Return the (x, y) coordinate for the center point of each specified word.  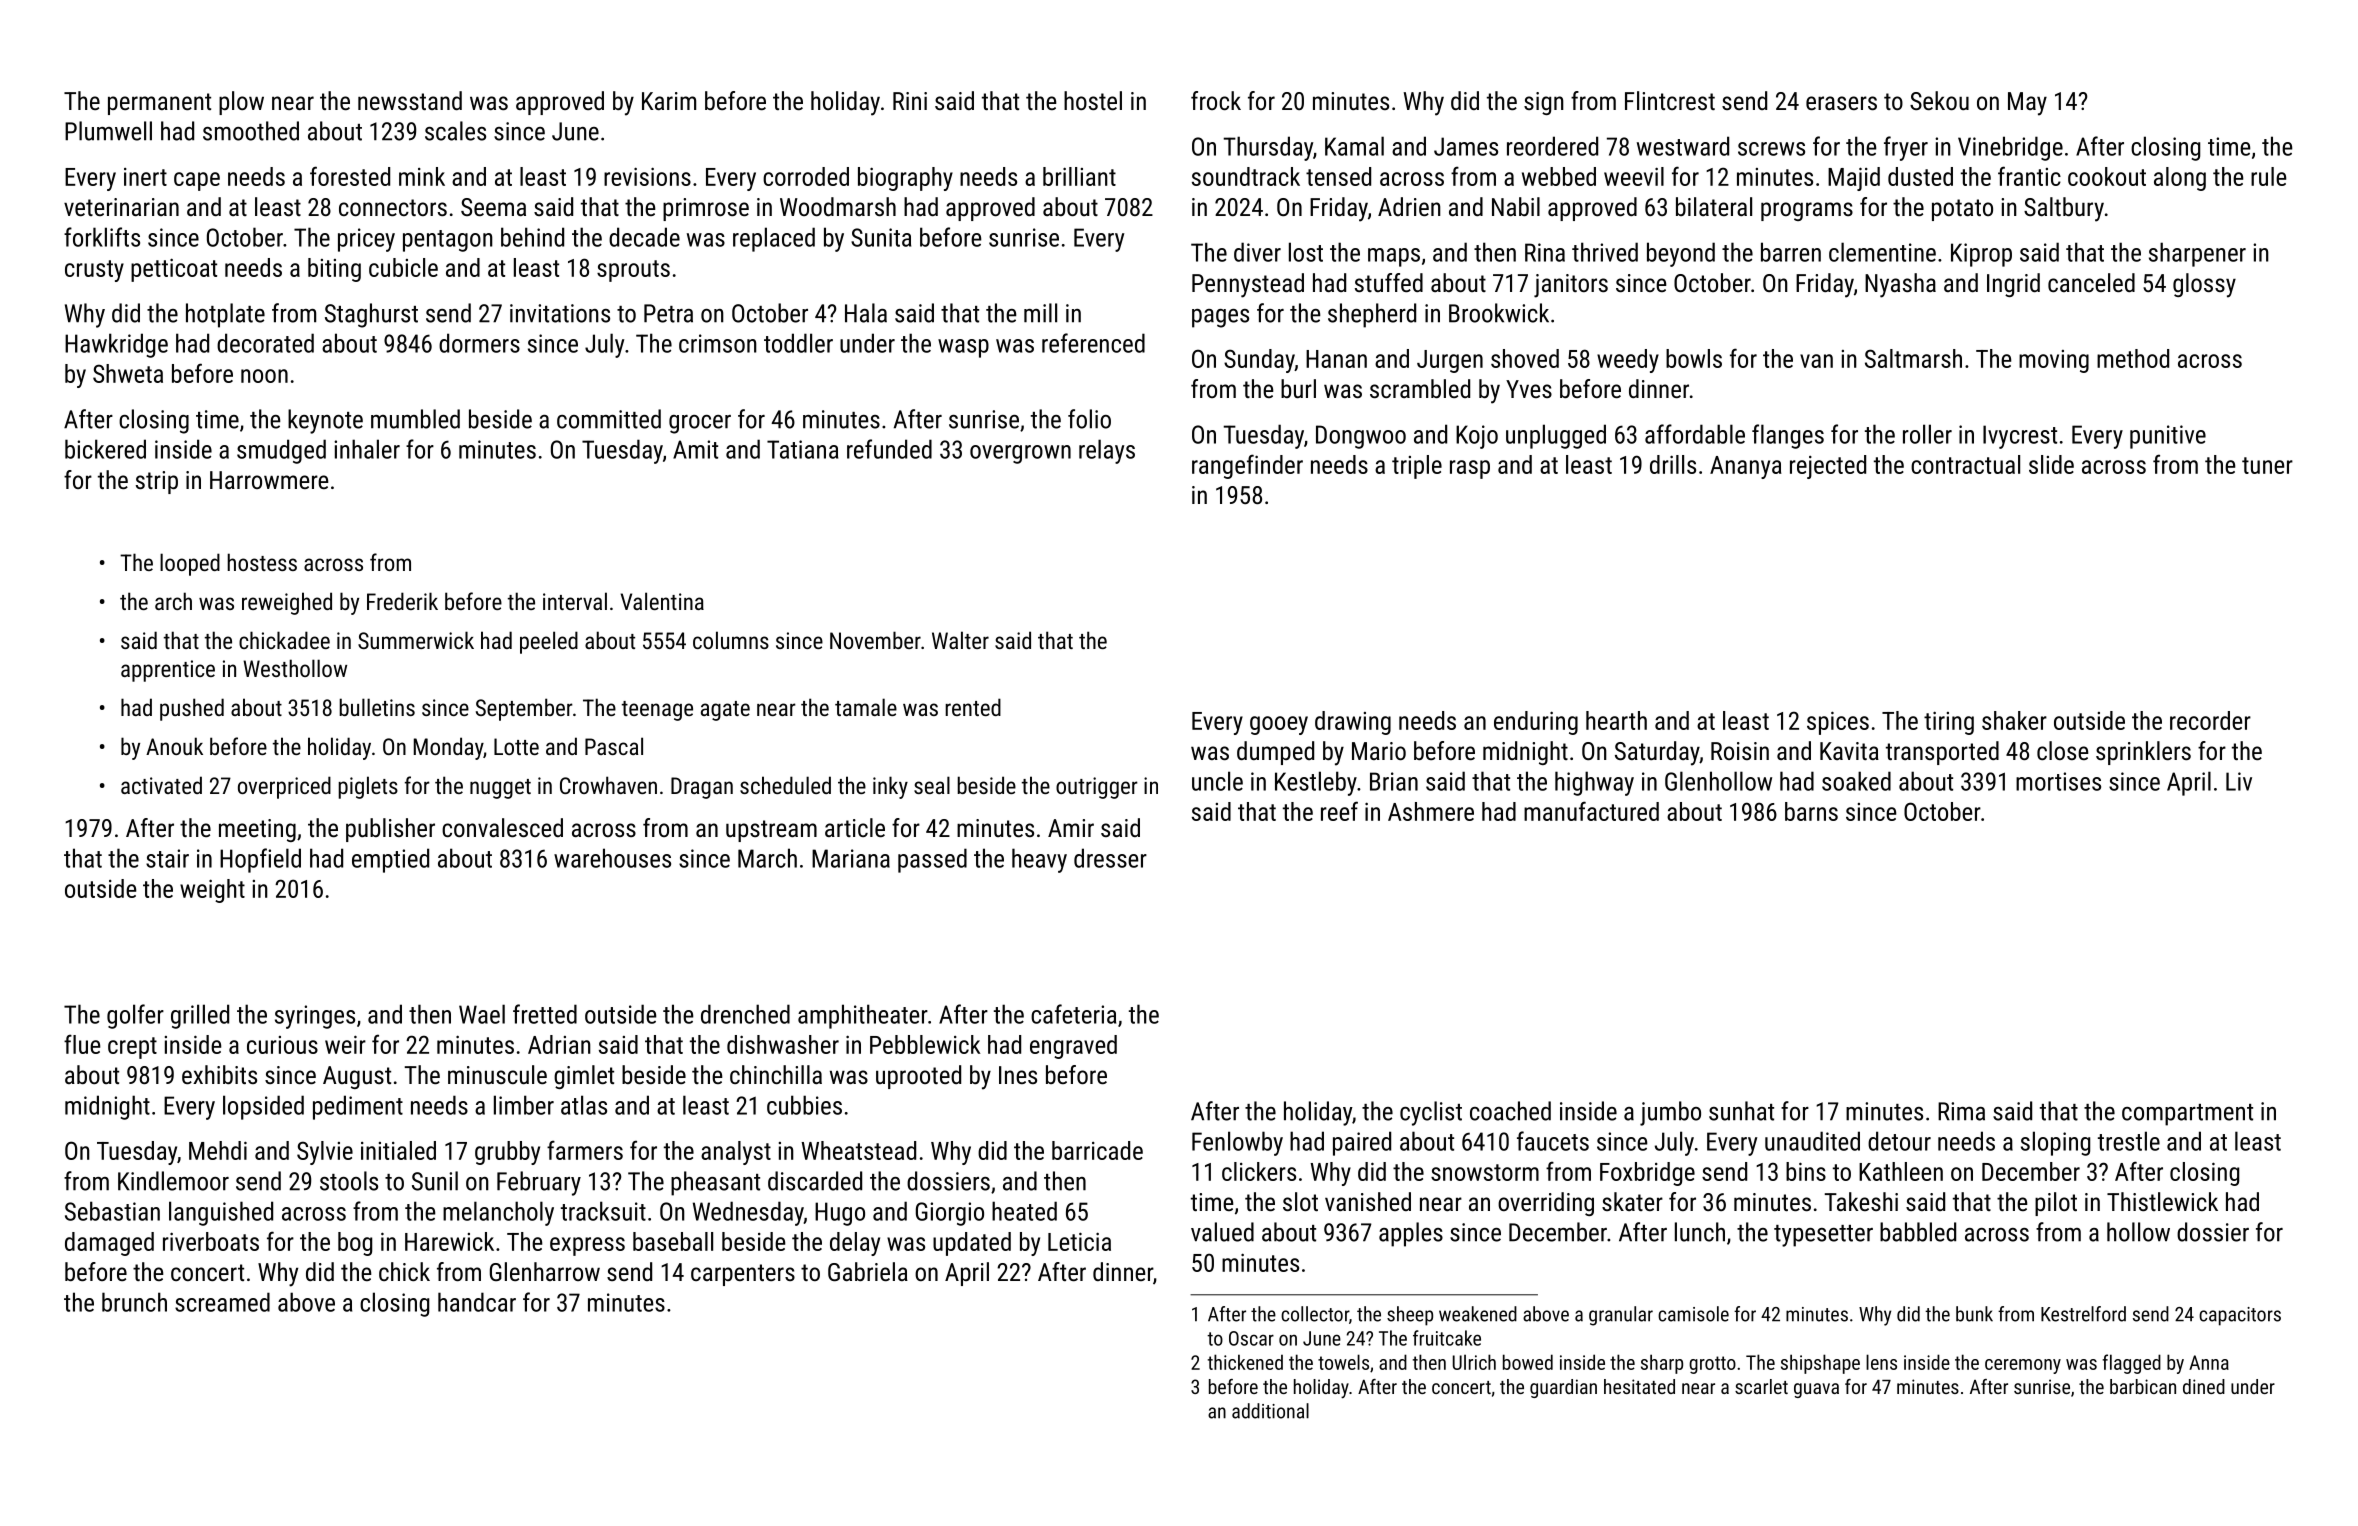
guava (1816, 1390)
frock (1216, 100)
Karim (669, 101)
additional (1270, 1411)
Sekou (1939, 100)
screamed (222, 1302)
